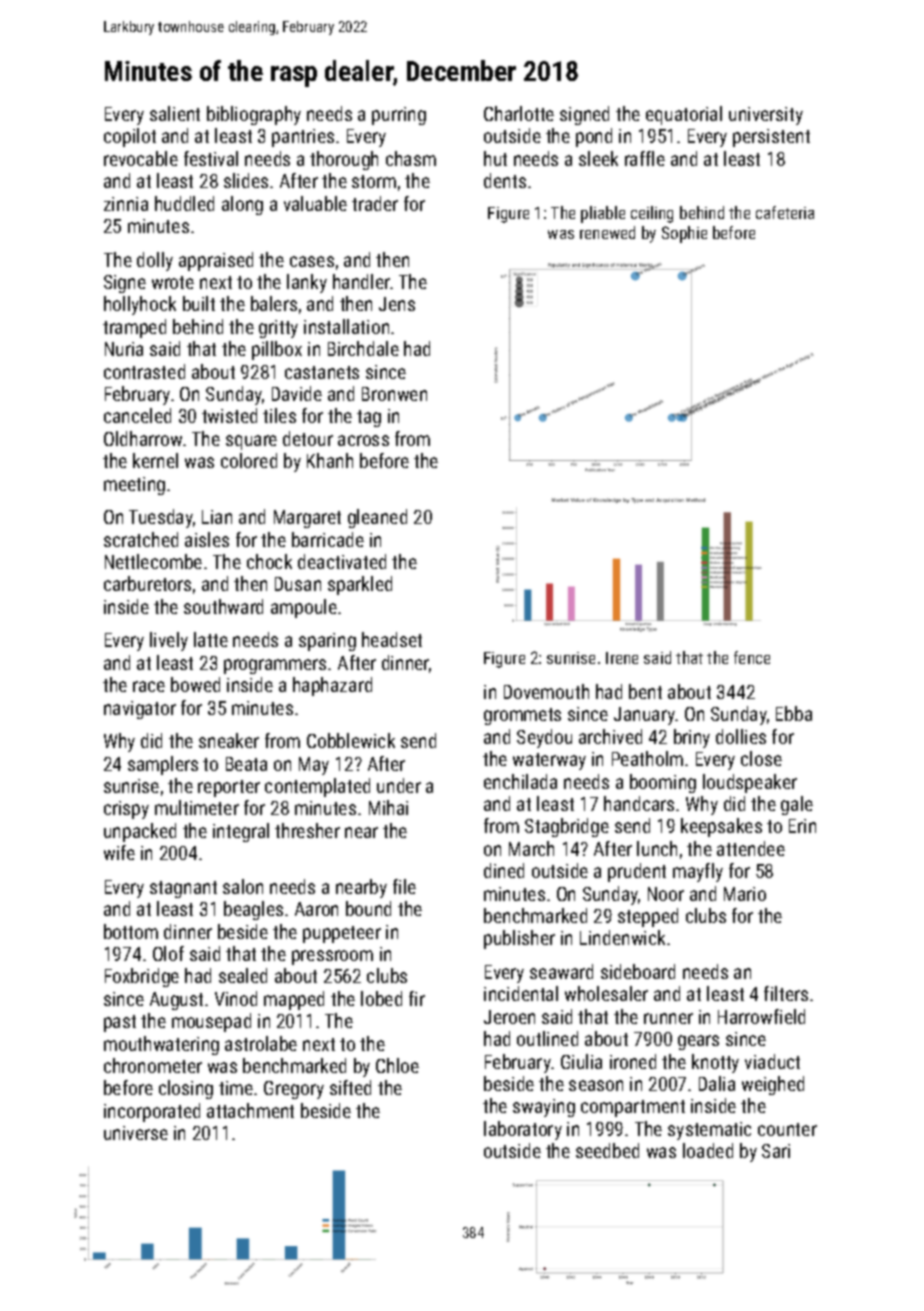 The height and width of the document is (1311, 924). What do you see at coordinates (745, 894) in the document?
I see `Mario` at bounding box center [745, 894].
